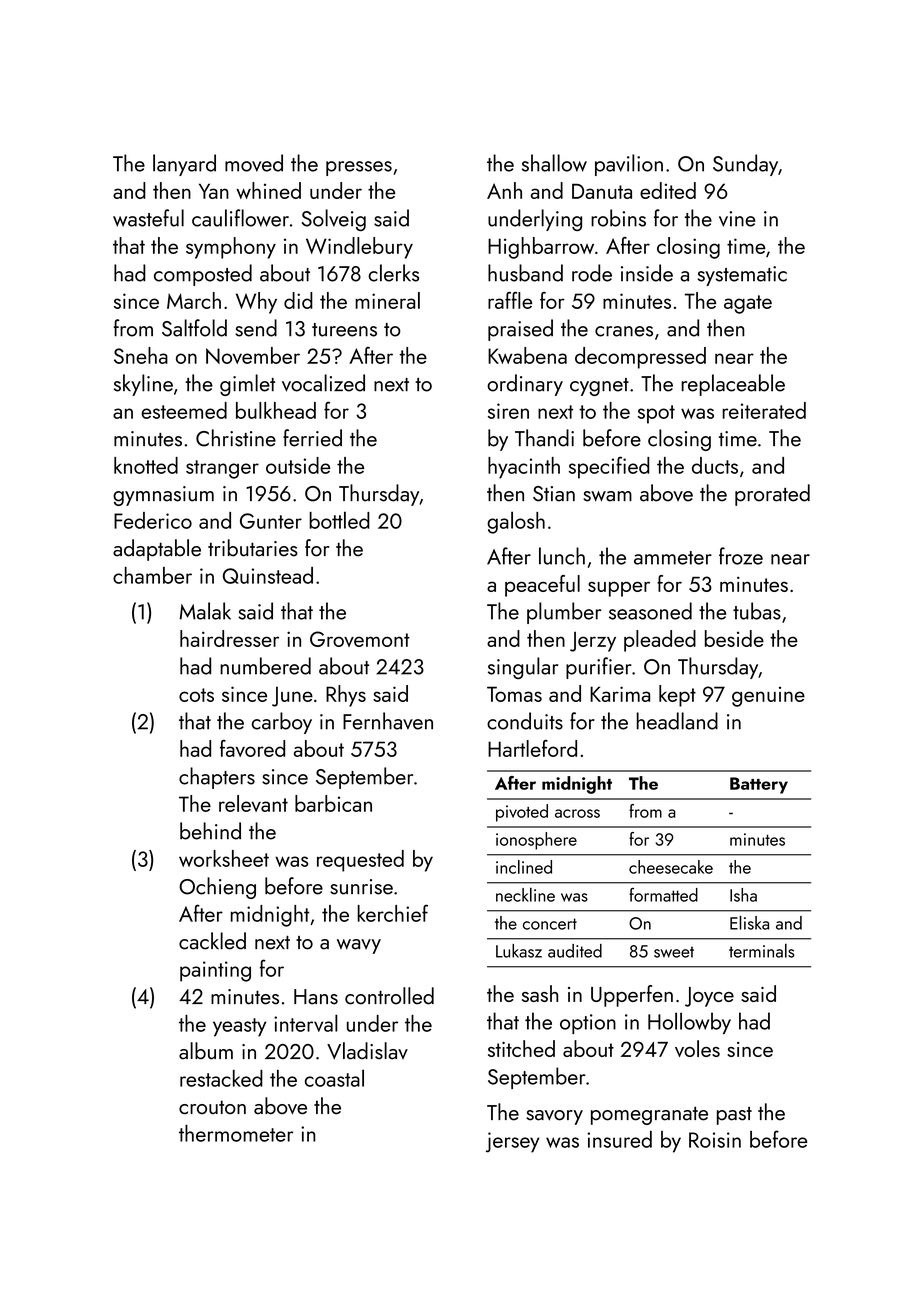  What do you see at coordinates (745, 165) in the screenshot?
I see `Sunday` at bounding box center [745, 165].
